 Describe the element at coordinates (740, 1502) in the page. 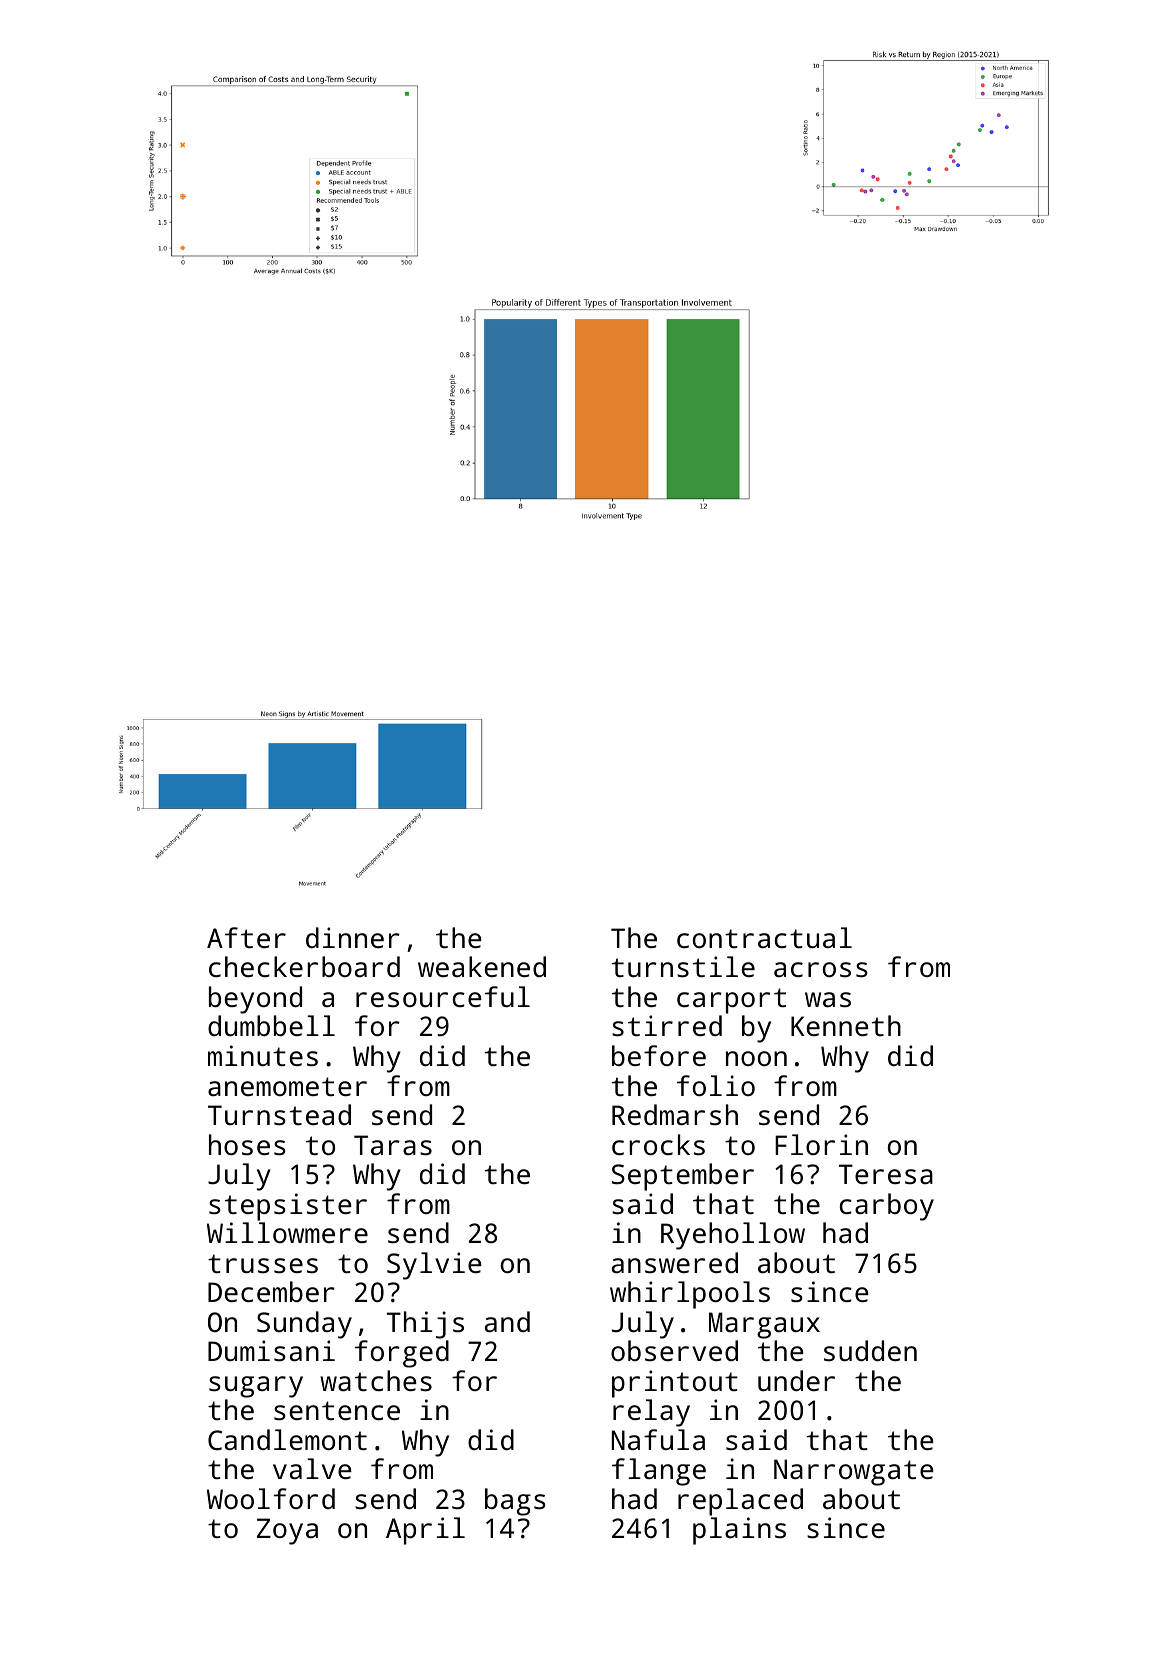

I see `replaced` at that location.
